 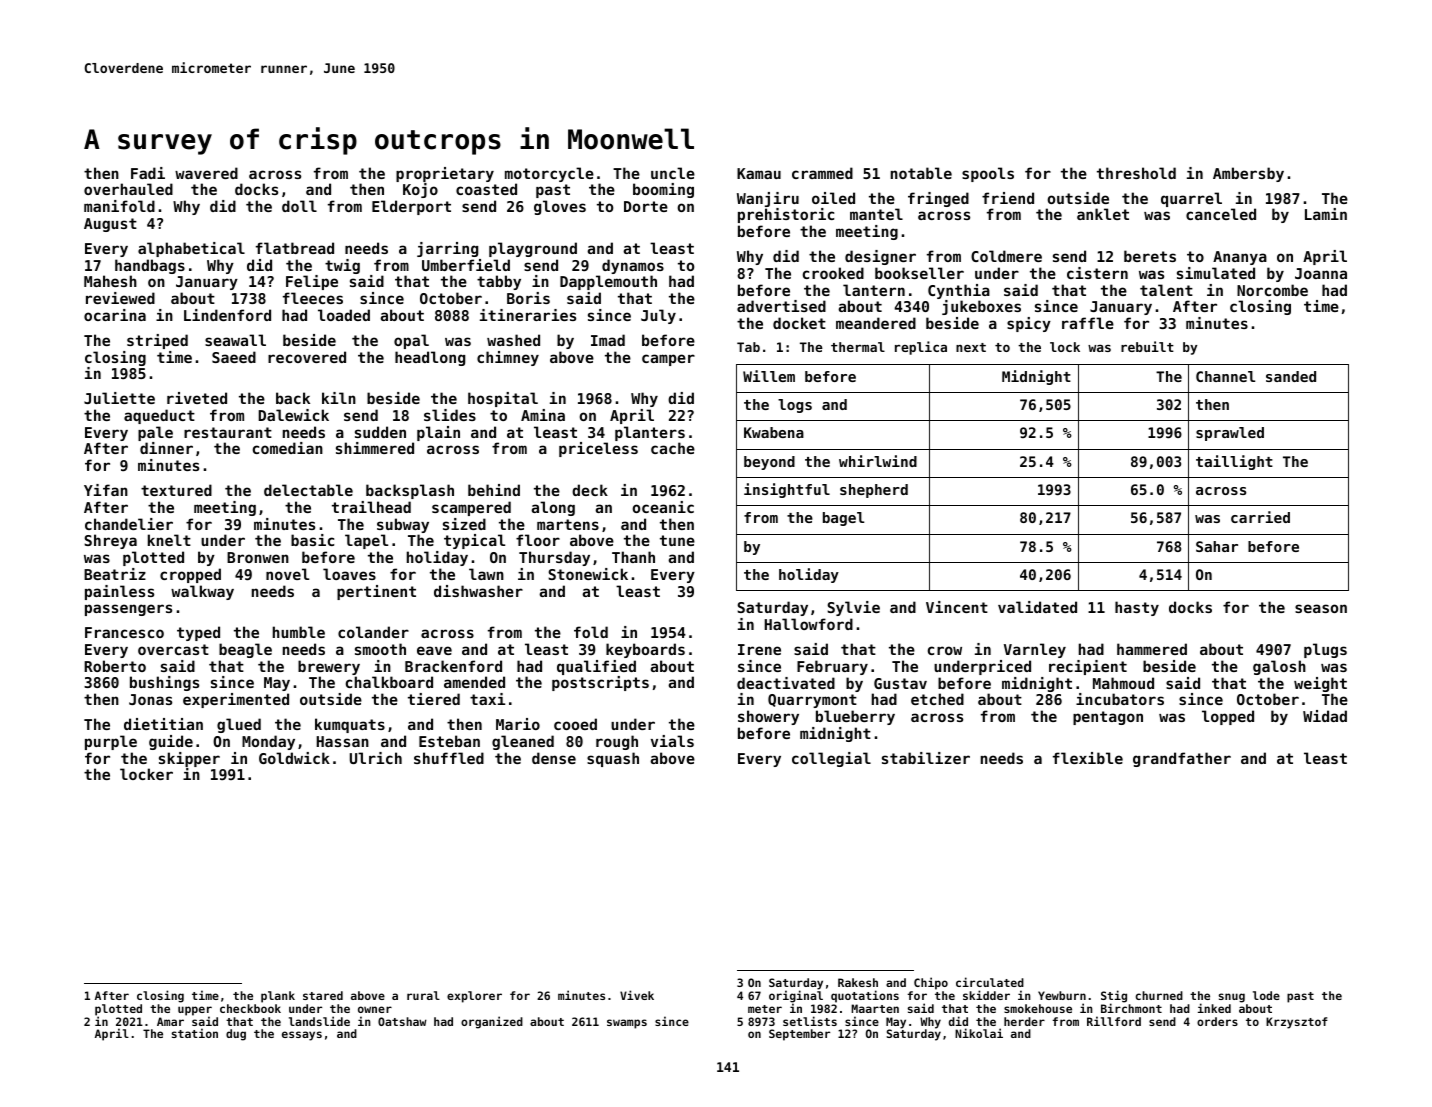 I want to click on Kamau, so click(x=759, y=173).
